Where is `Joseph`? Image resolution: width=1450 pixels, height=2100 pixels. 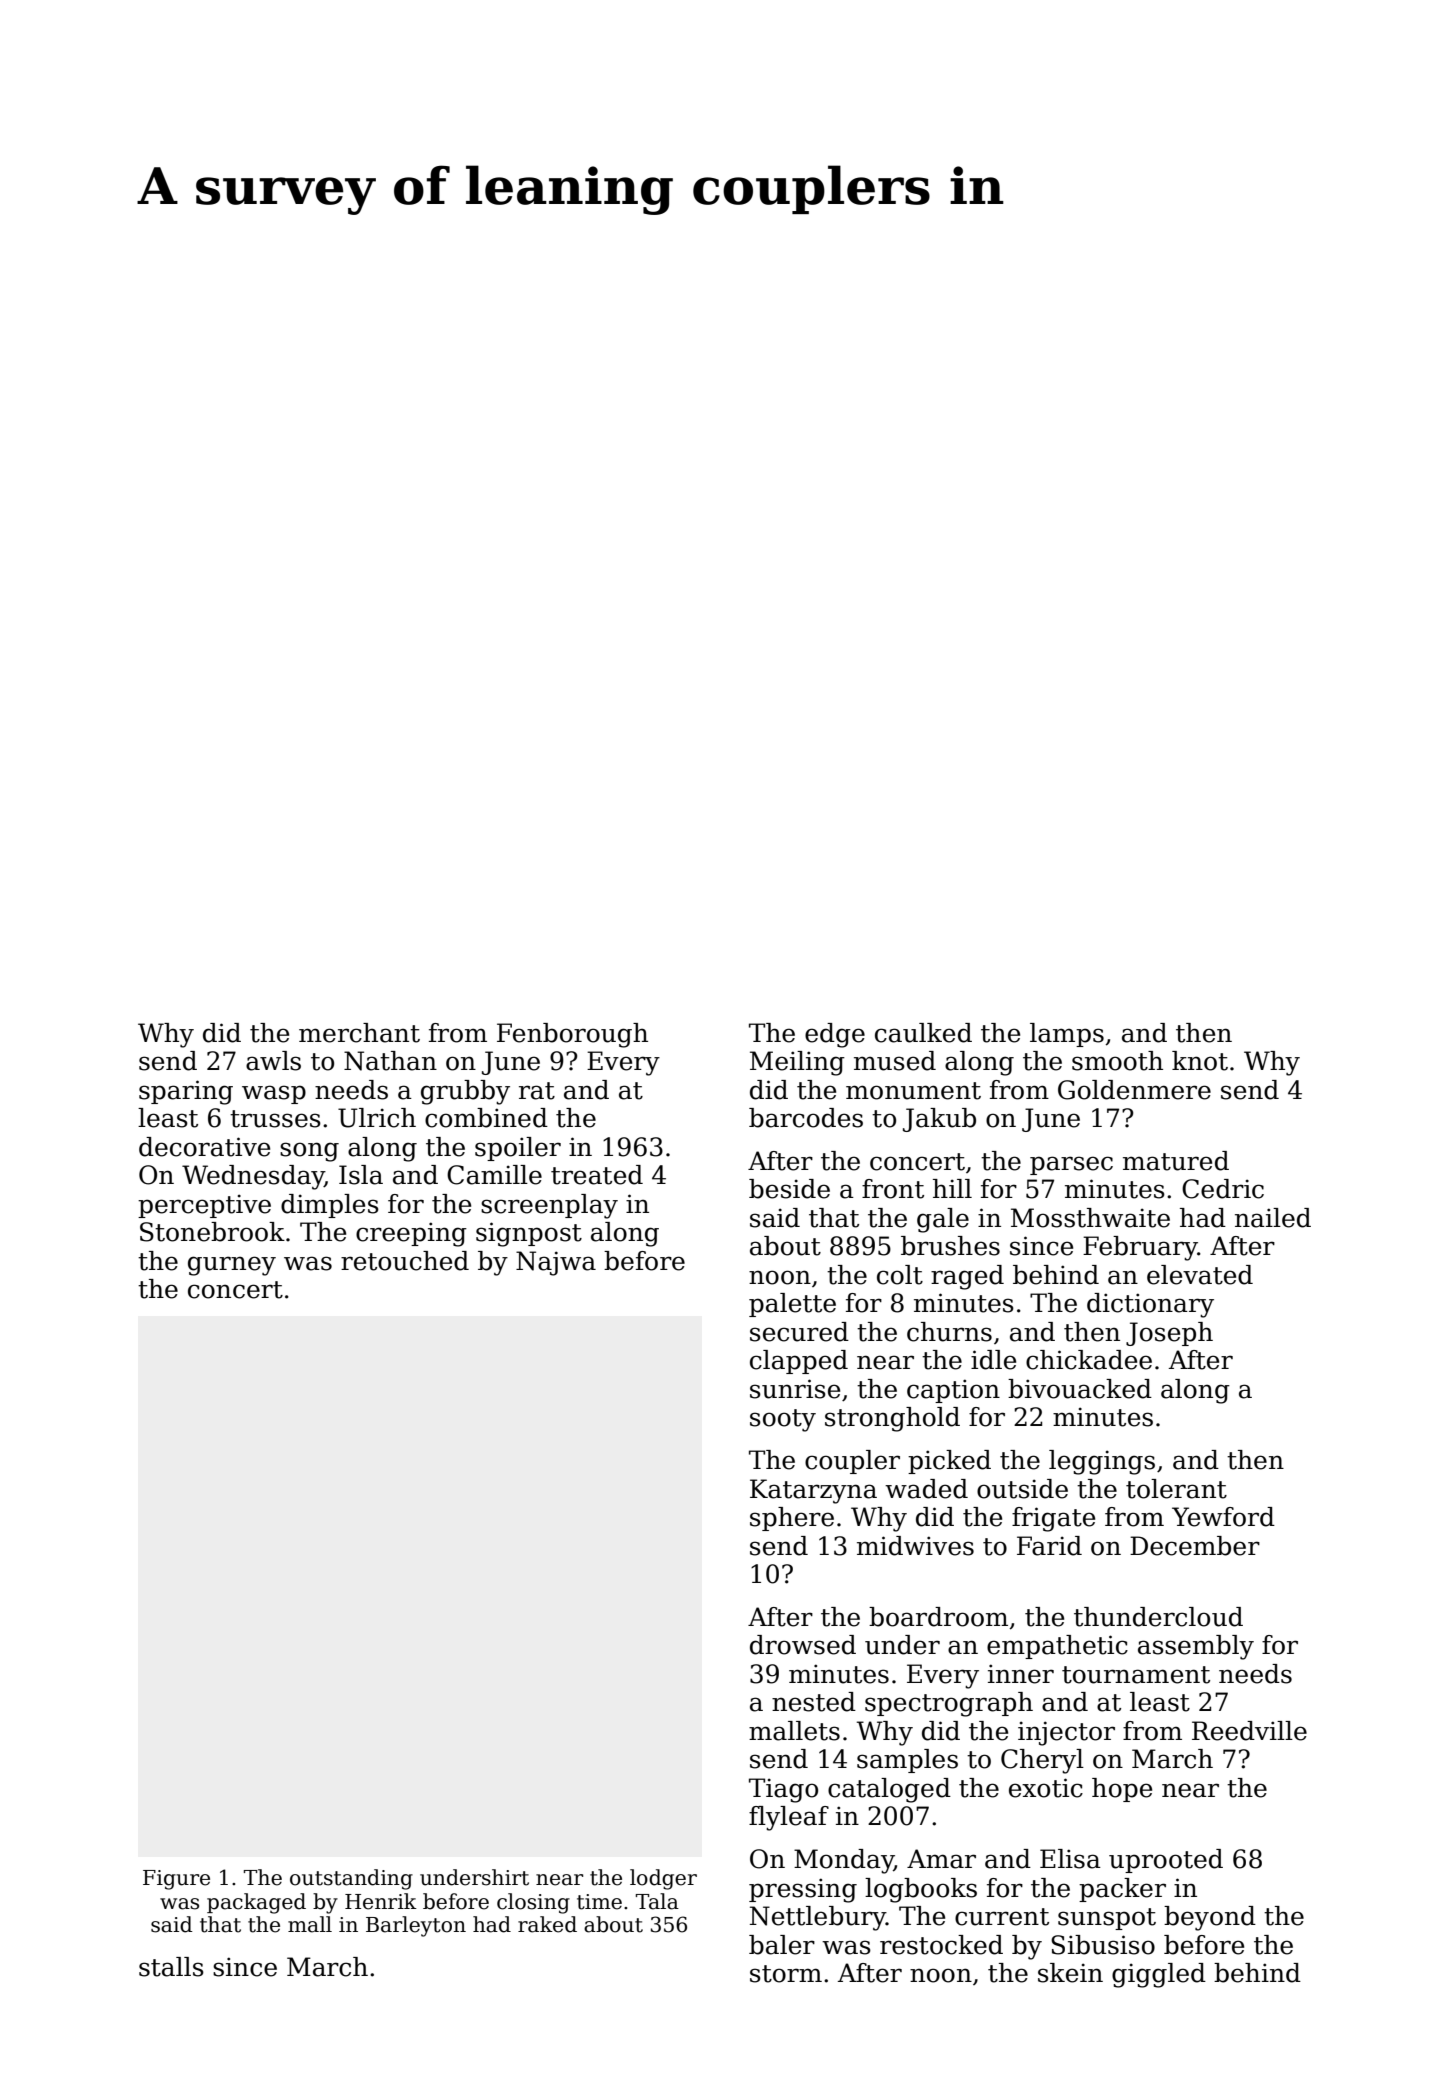
Joseph is located at coordinates (1169, 1334).
